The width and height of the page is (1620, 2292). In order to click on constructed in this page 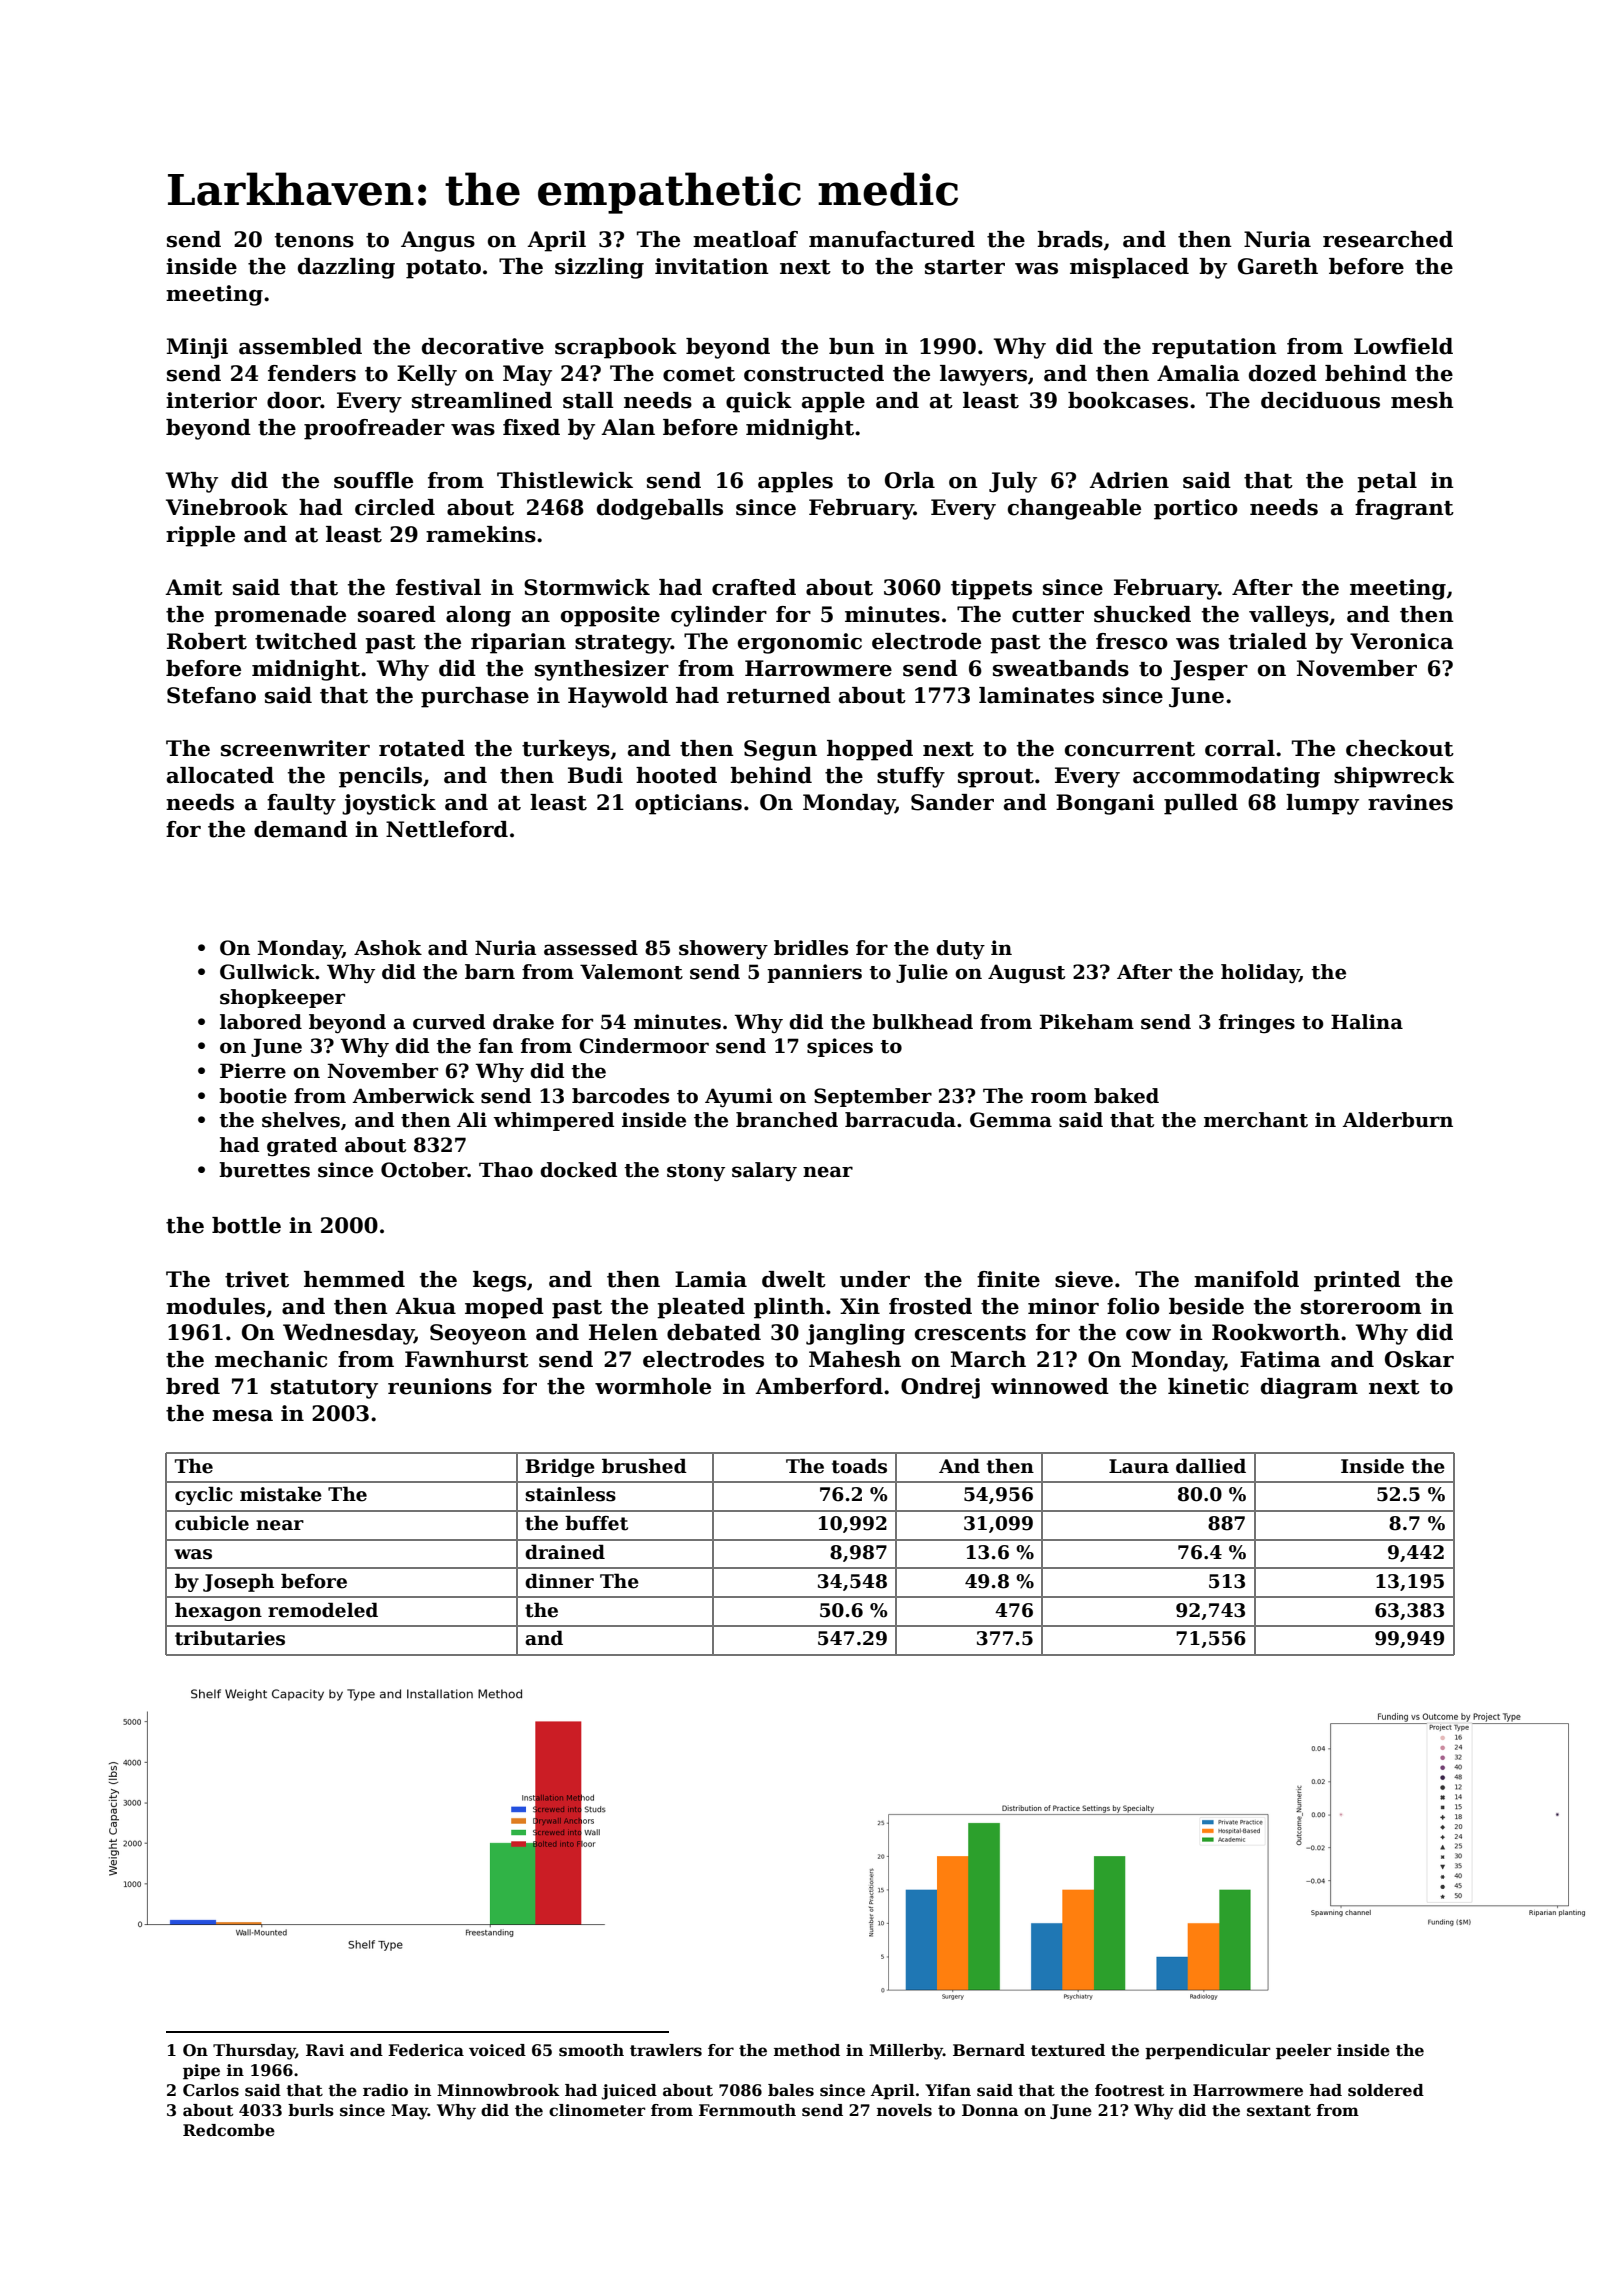, I will do `click(814, 373)`.
